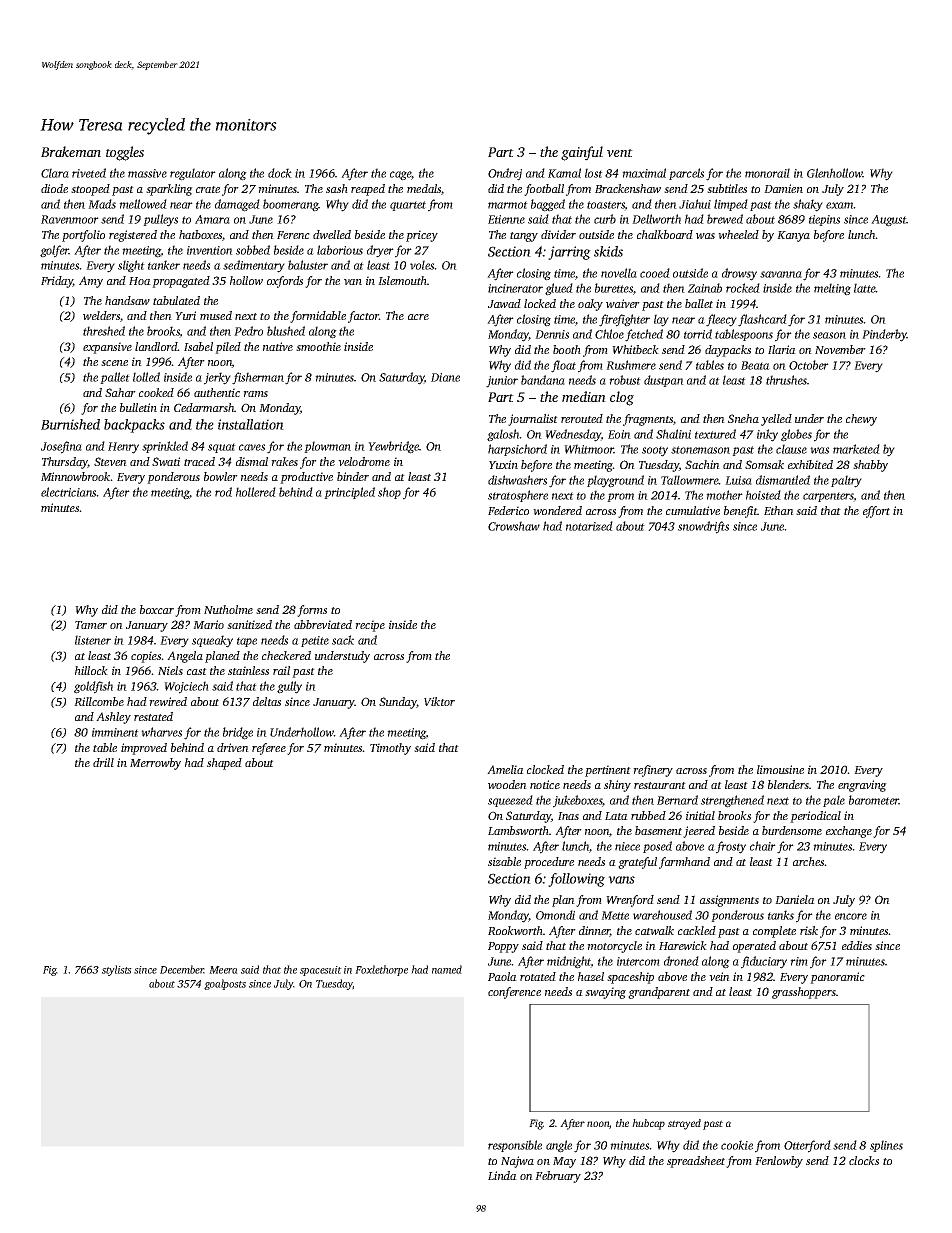  Describe the element at coordinates (502, 1175) in the screenshot. I see `Linda` at that location.
